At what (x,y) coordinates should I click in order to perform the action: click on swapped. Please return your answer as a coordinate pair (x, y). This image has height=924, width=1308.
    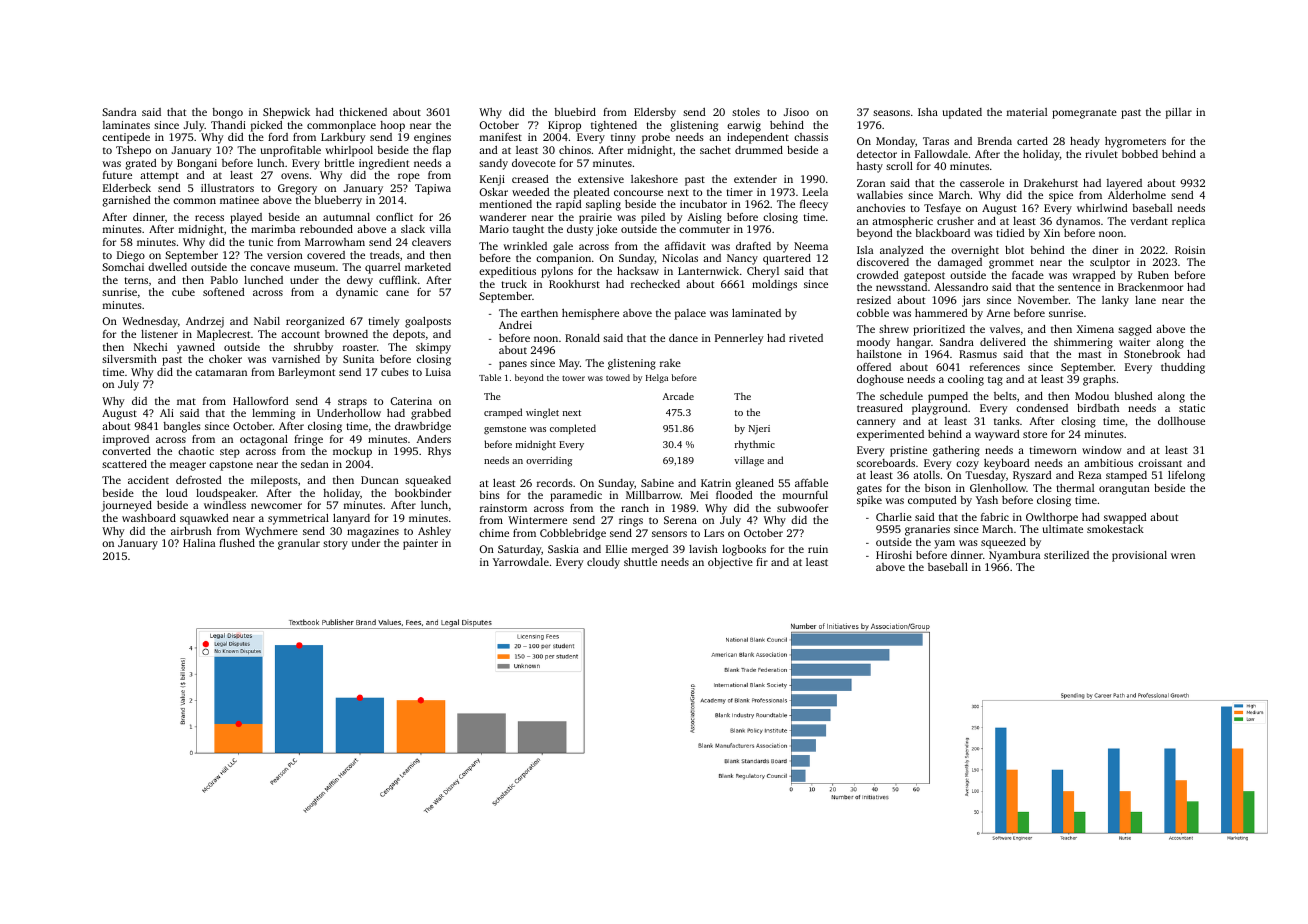
    Looking at the image, I should click on (1125, 518).
